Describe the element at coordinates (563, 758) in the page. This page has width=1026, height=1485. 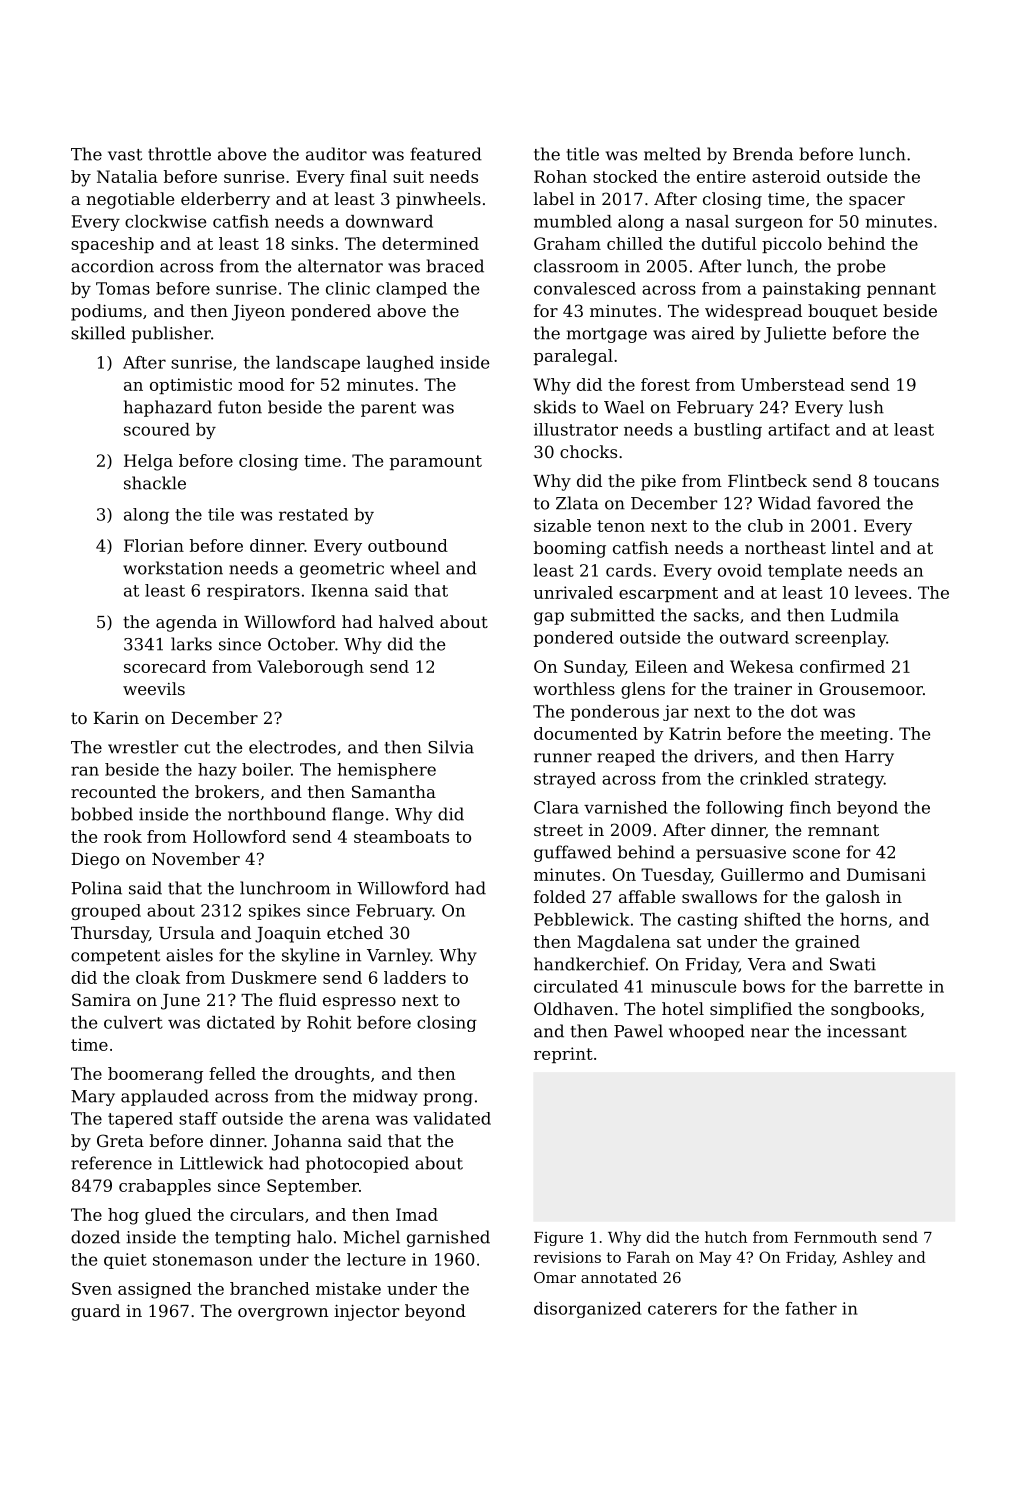
I see `runner` at that location.
